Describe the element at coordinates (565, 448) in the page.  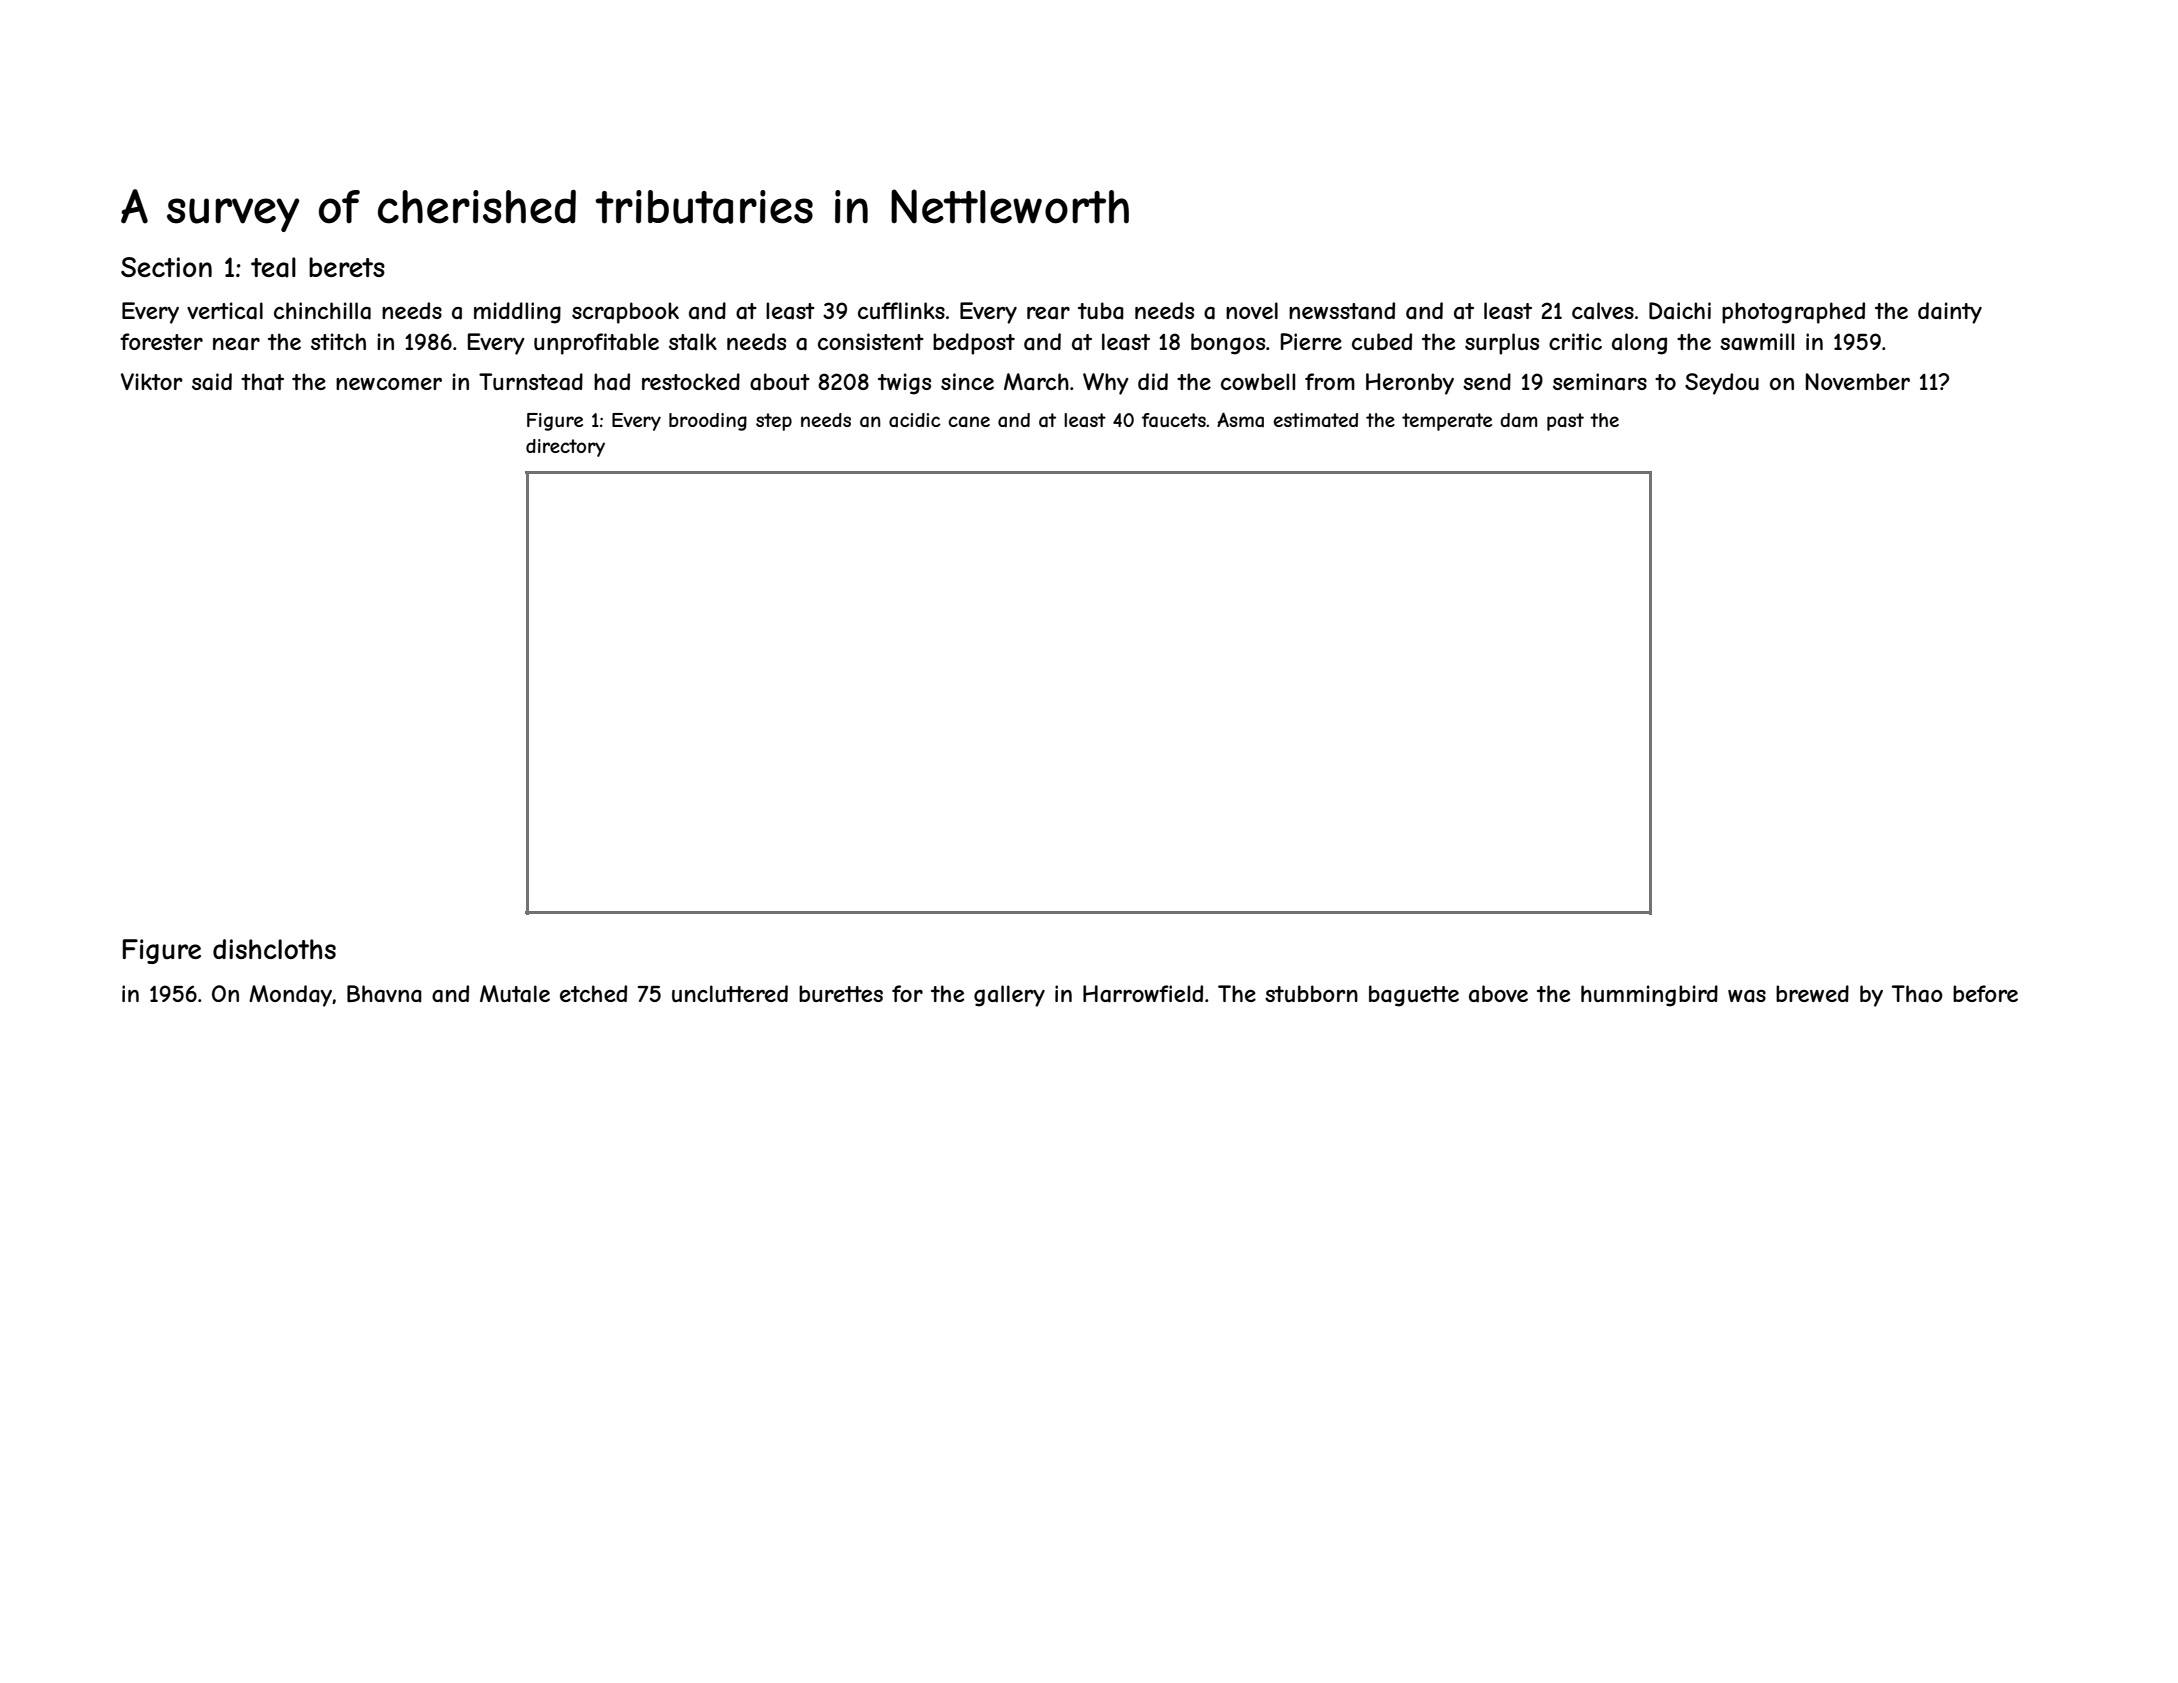
I see `directory` at that location.
